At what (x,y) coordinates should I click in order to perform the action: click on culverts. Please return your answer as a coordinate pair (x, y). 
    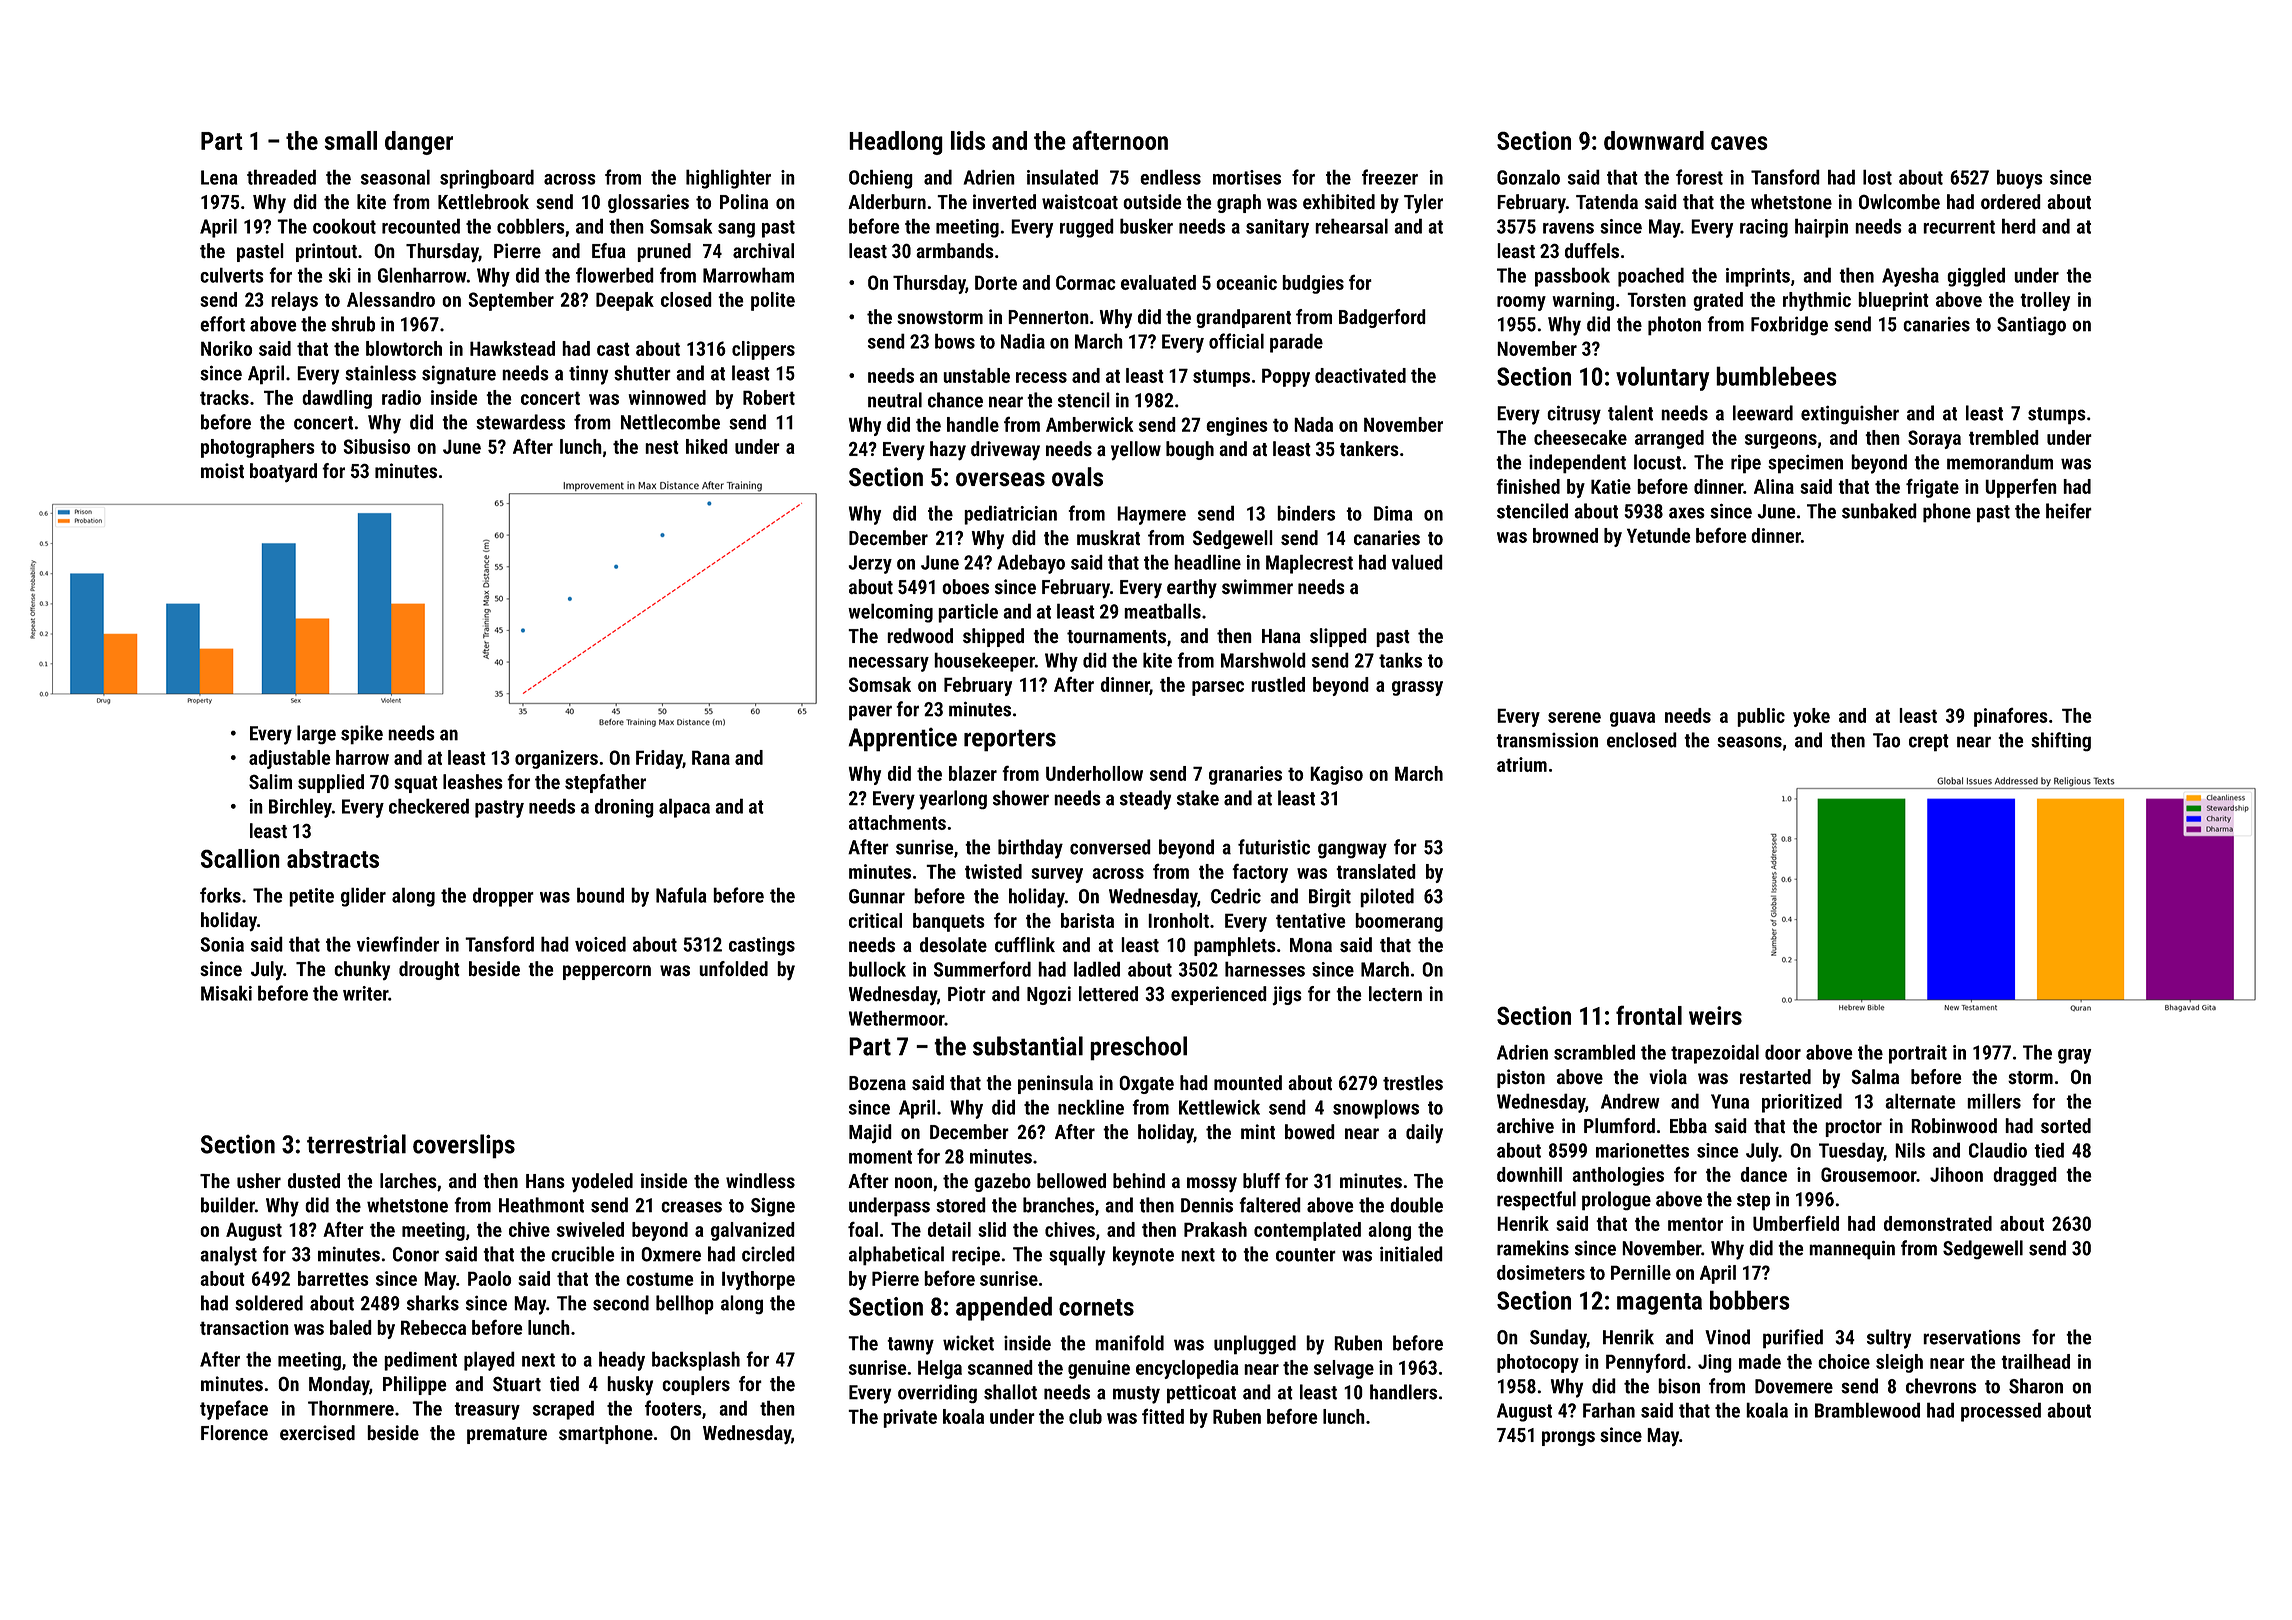
    Looking at the image, I should click on (232, 275).
